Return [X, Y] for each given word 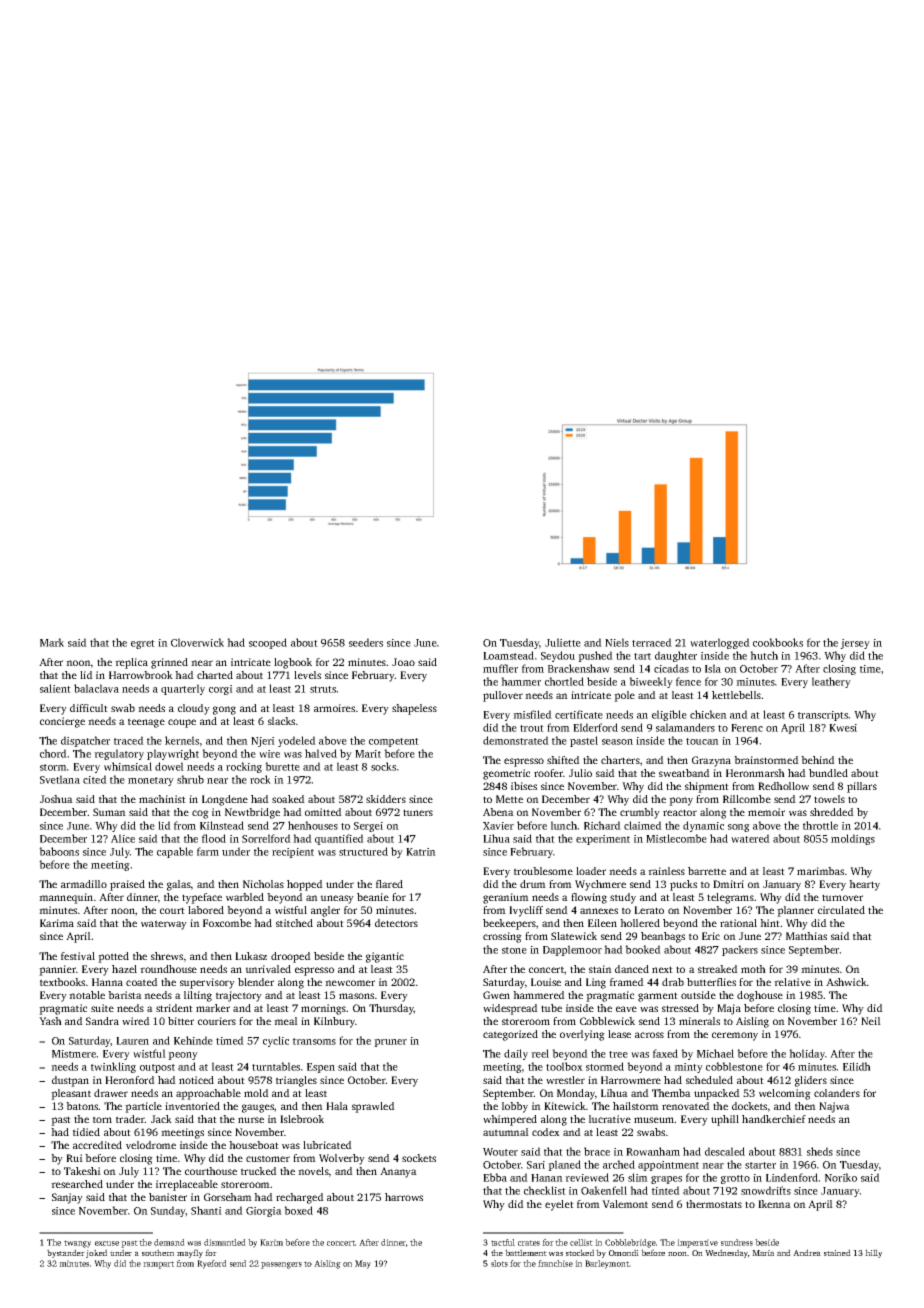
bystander [66, 1253]
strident [174, 1008]
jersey [855, 644]
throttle [820, 825]
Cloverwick [197, 642]
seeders [366, 642]
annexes [599, 911]
